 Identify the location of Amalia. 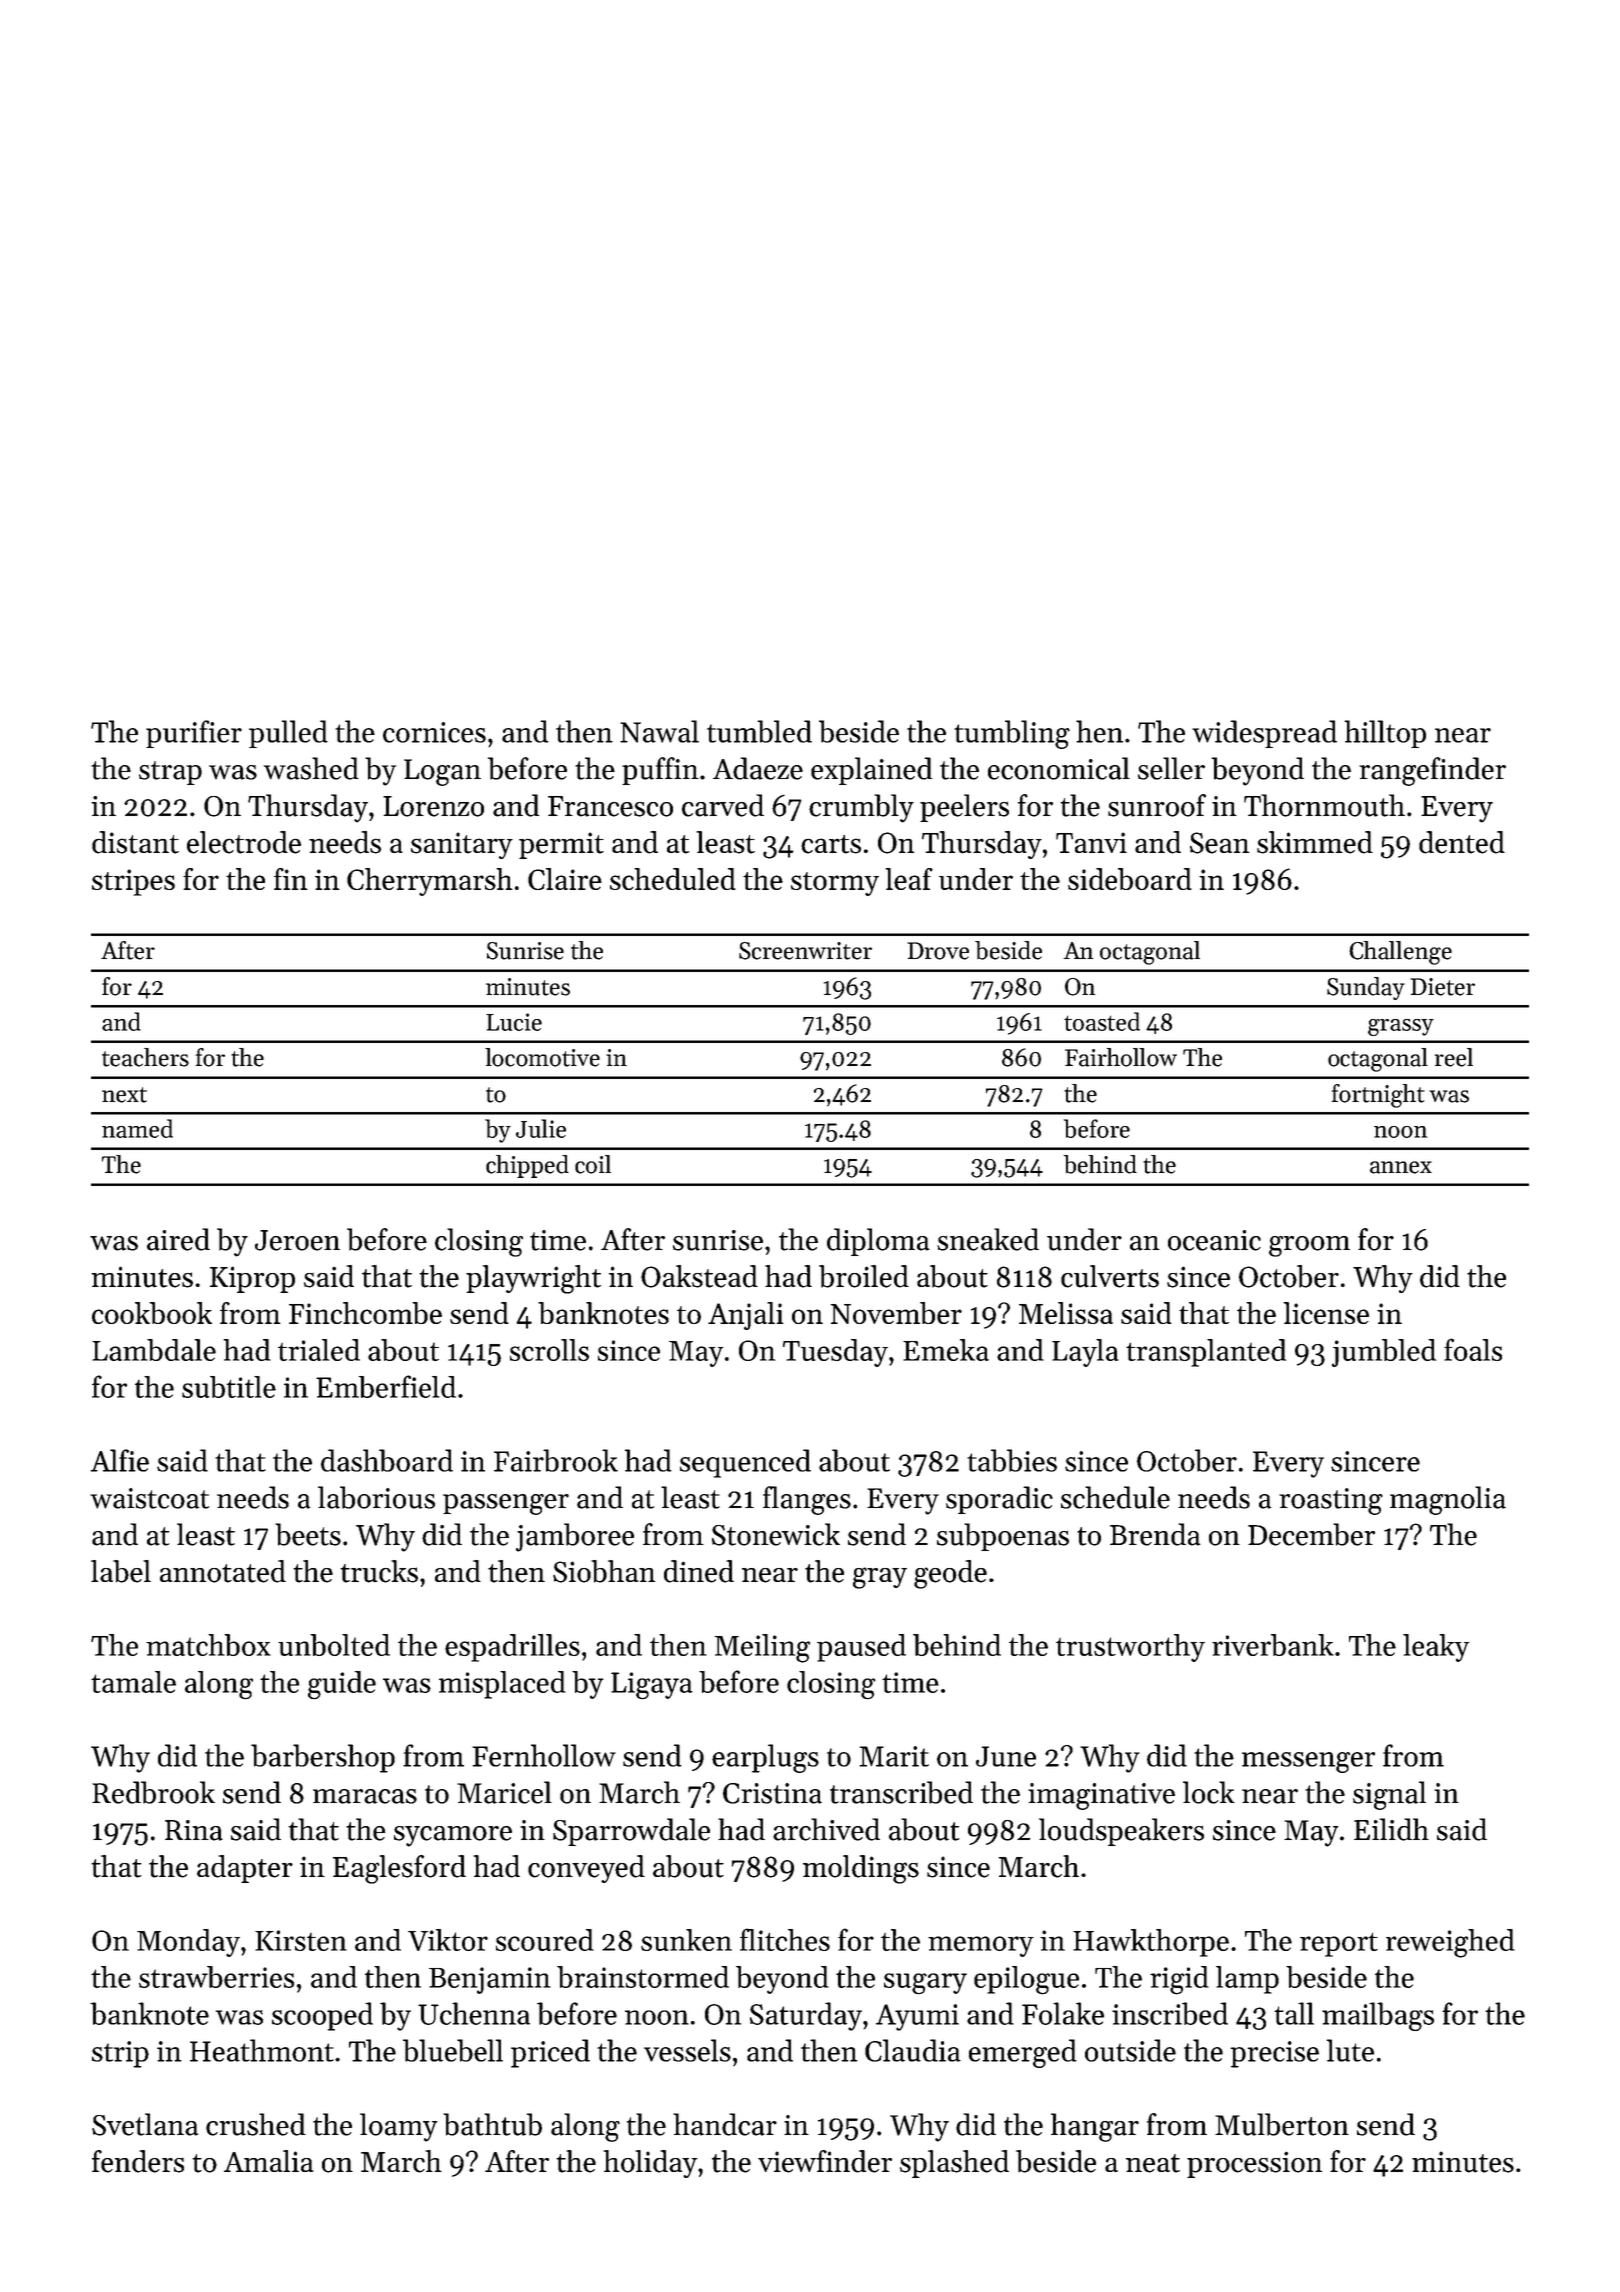
(269, 2161).
